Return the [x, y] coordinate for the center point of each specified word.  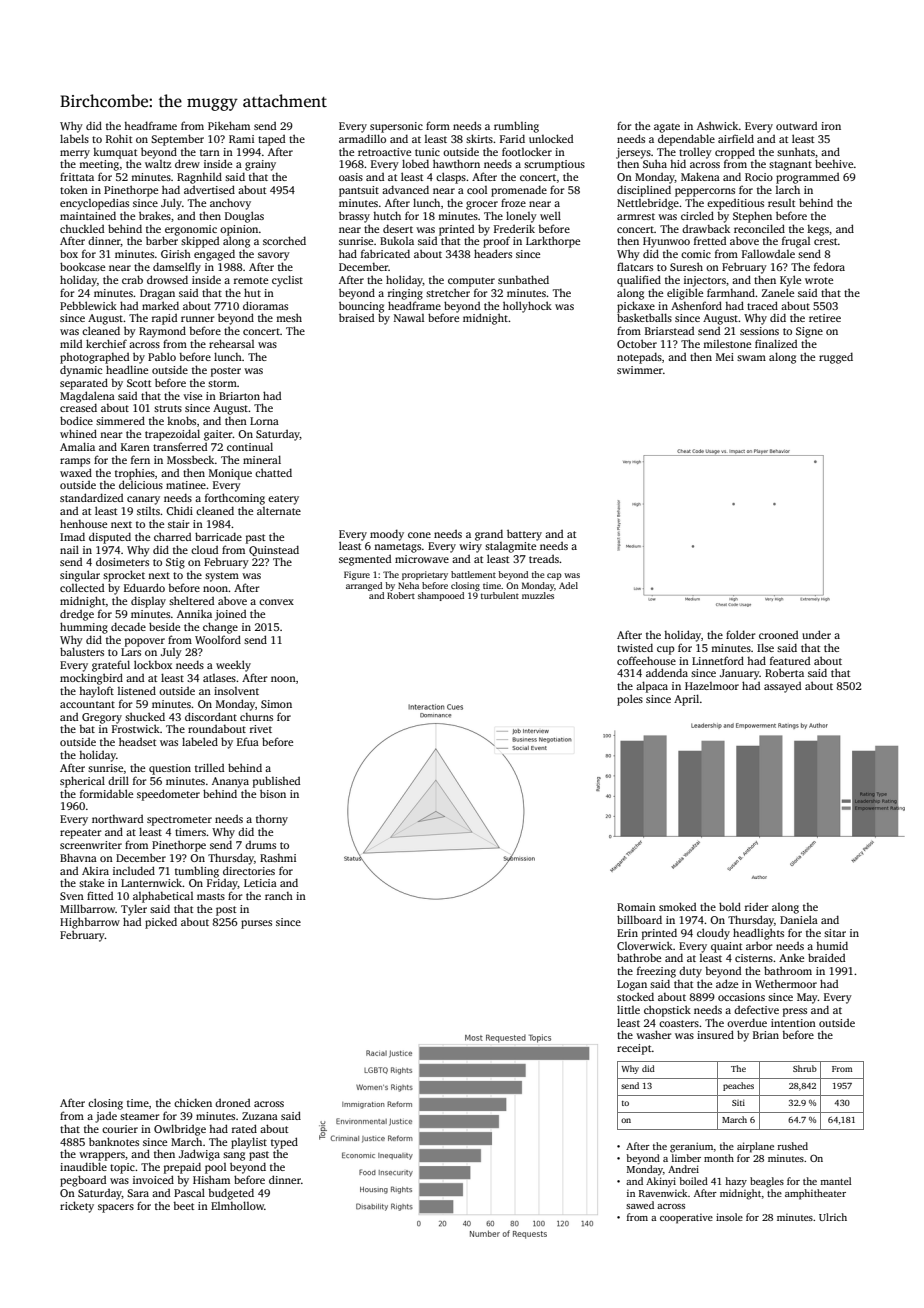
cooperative [686, 1219]
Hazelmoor [712, 686]
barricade [218, 536]
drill [118, 780]
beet [183, 1206]
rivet [261, 729]
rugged [836, 358]
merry [75, 154]
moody [387, 535]
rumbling [516, 127]
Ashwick [718, 125]
